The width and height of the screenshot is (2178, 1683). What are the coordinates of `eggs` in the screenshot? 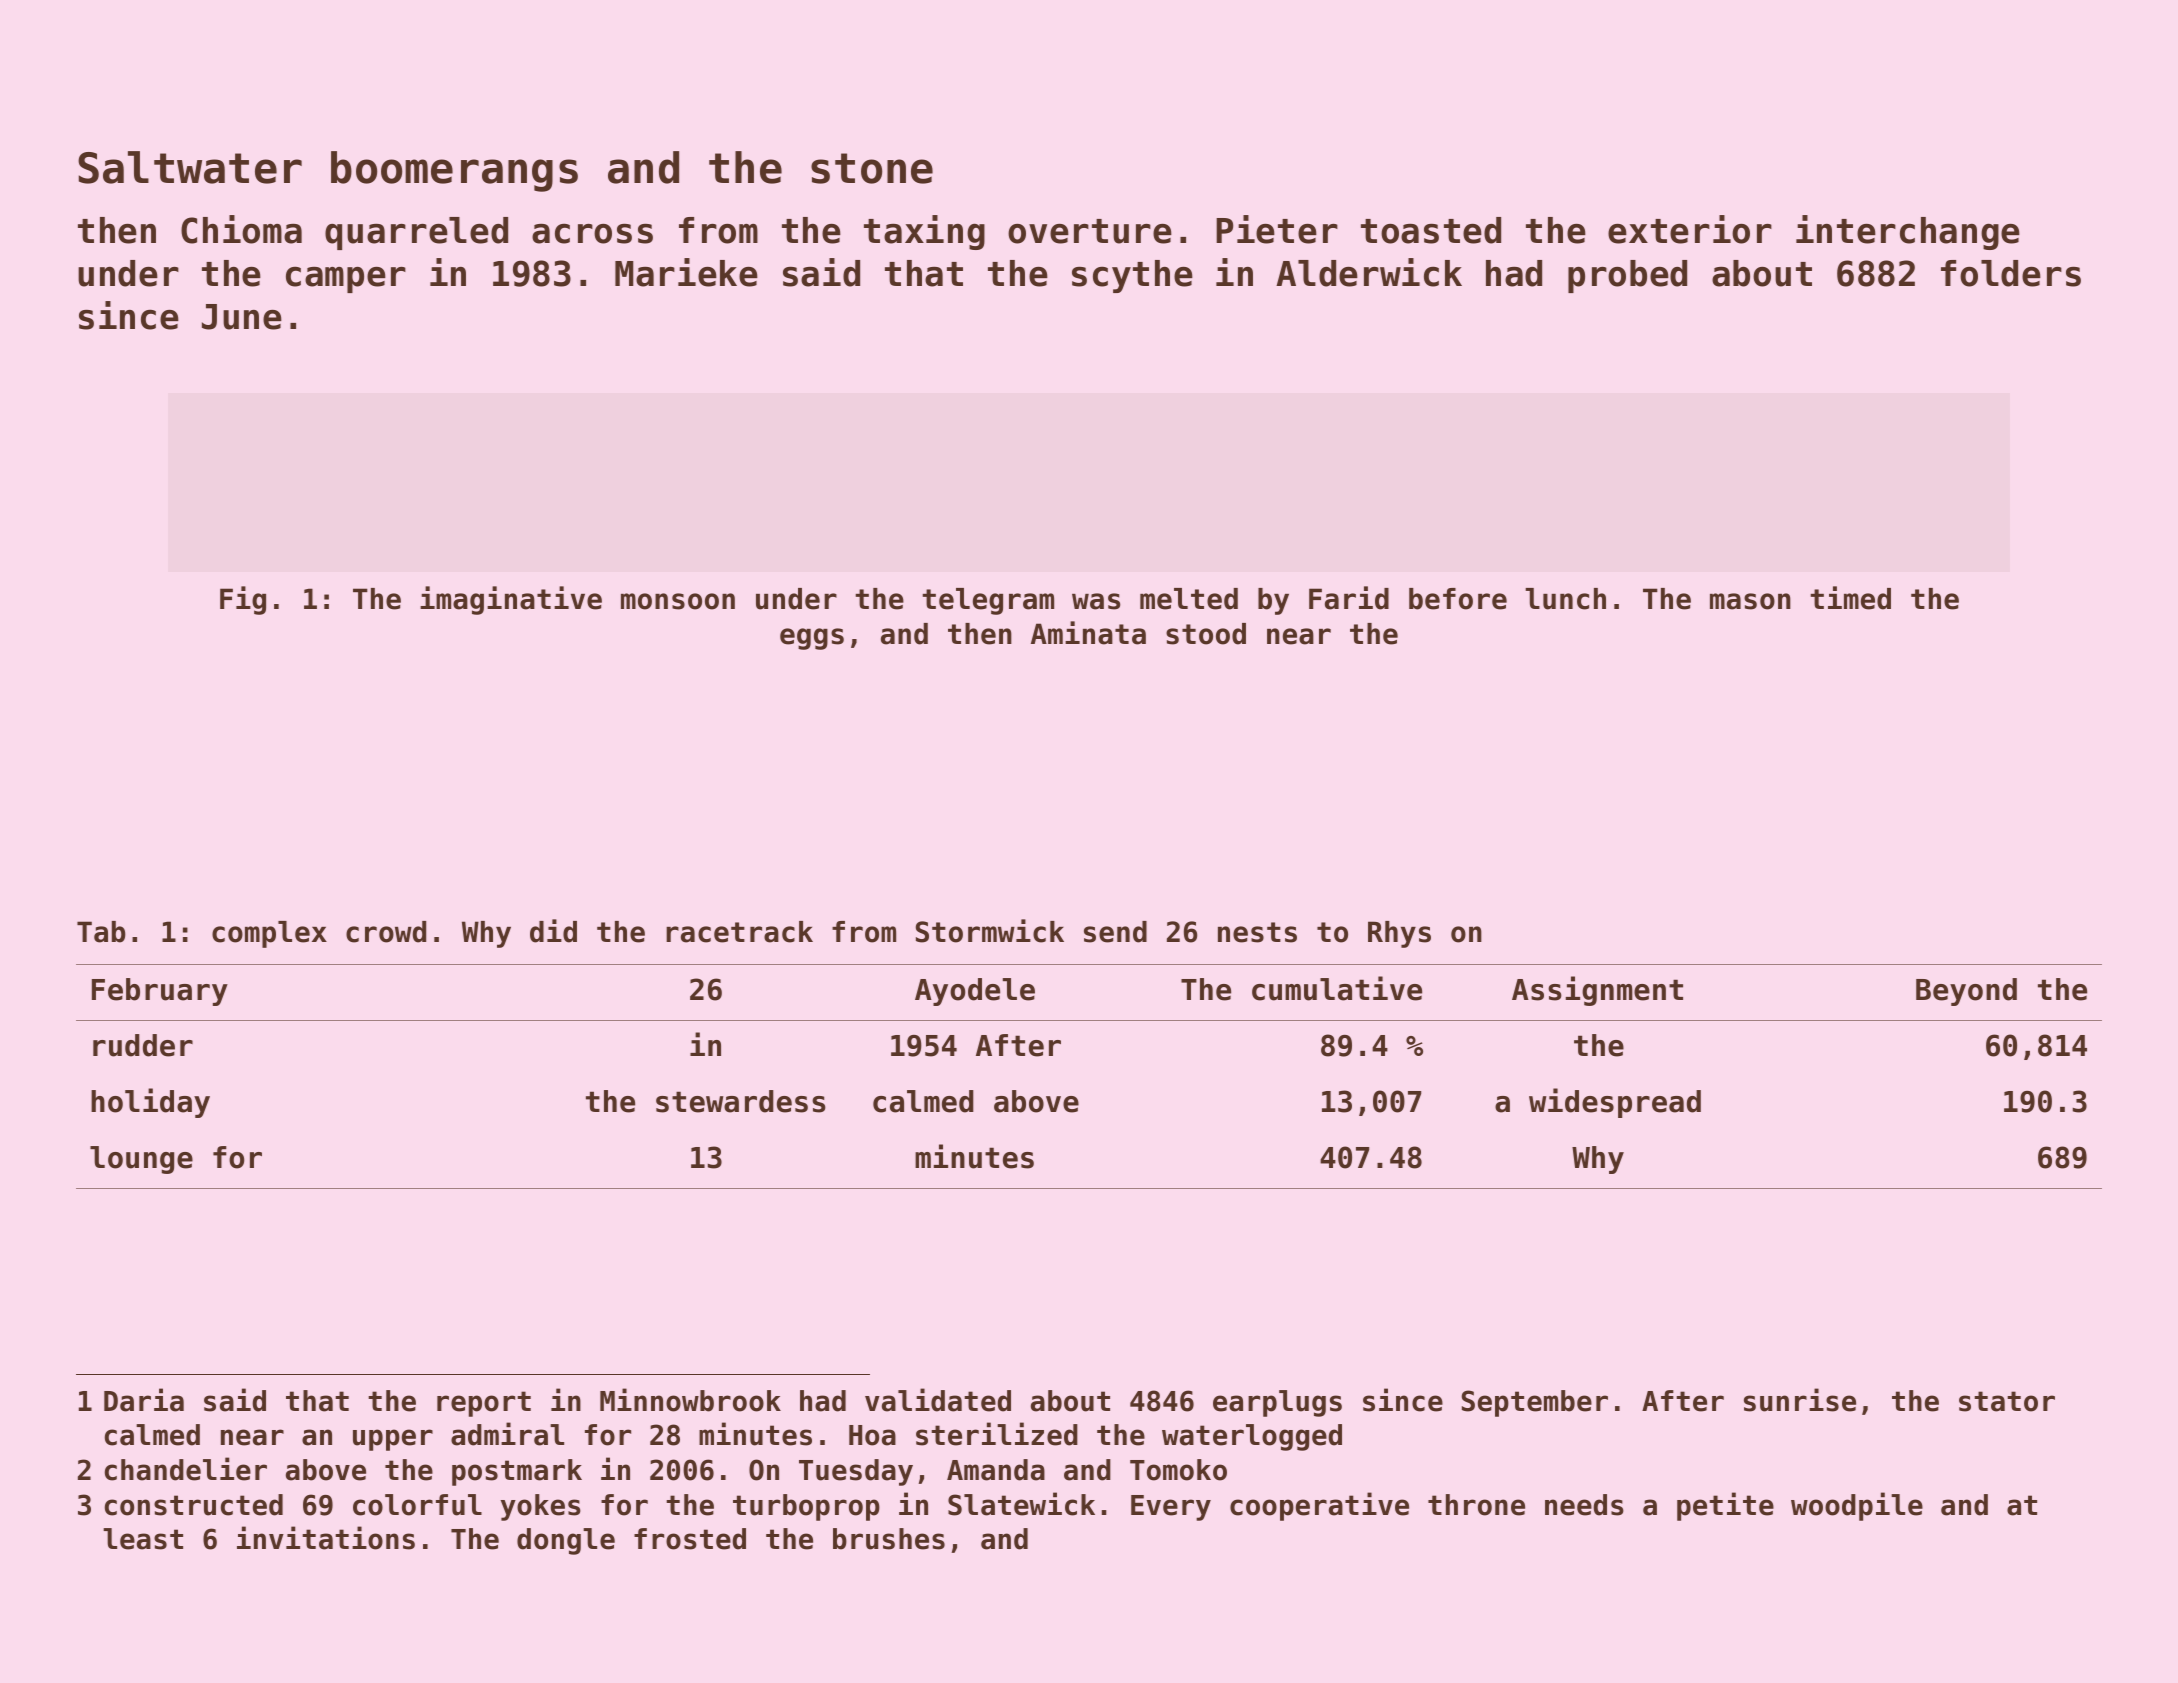 It's located at (812, 639).
